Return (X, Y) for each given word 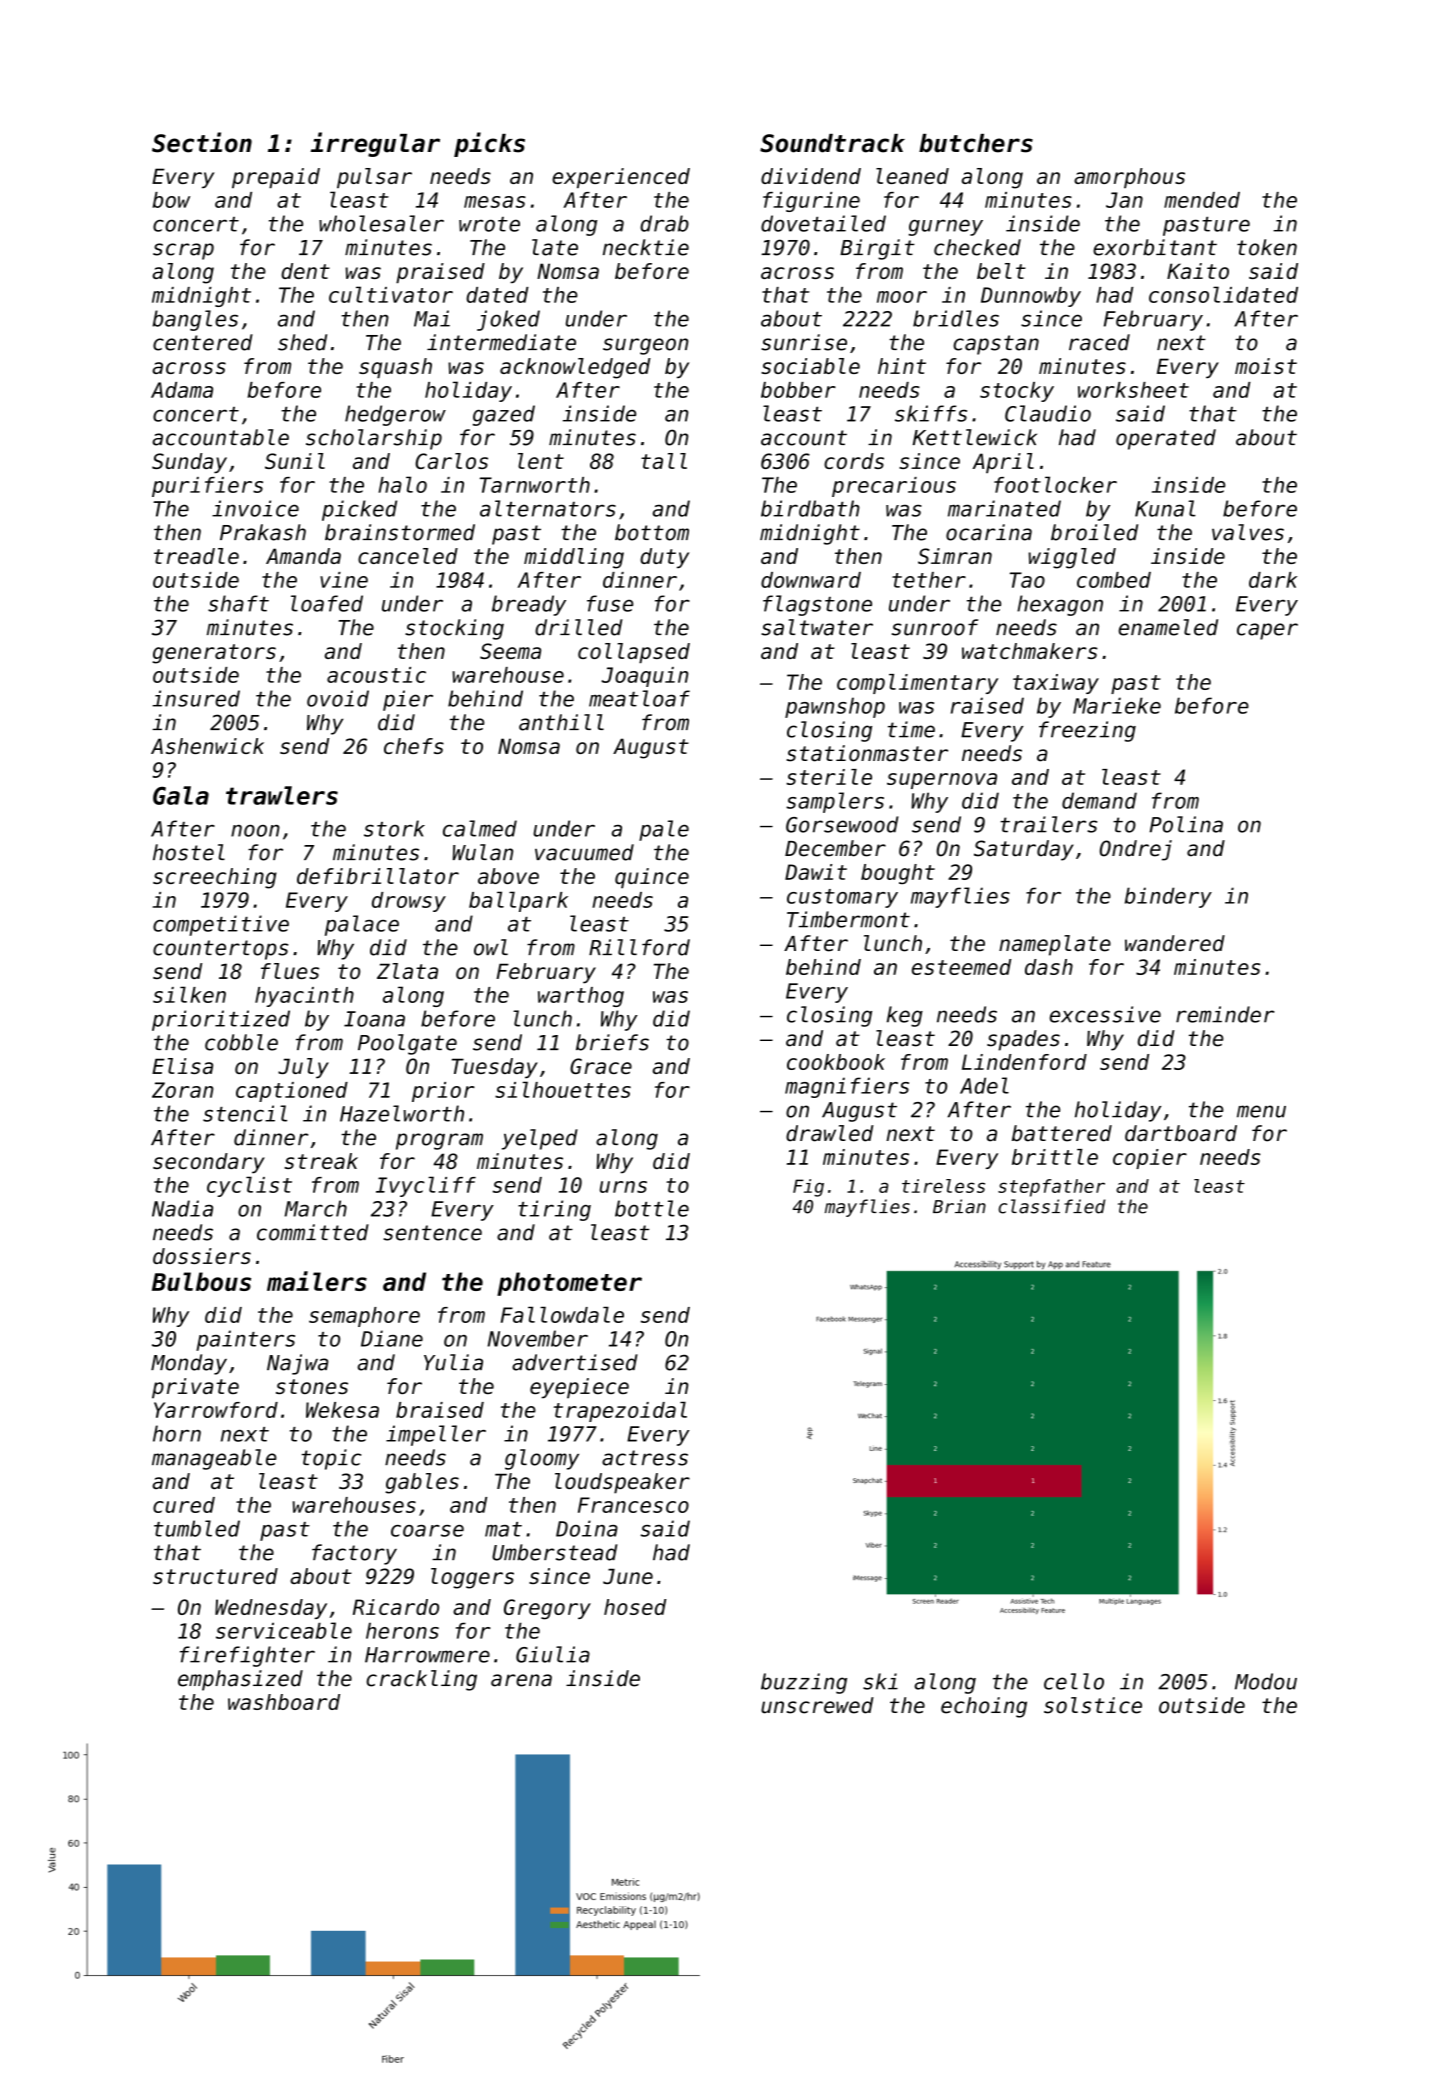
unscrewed (817, 1705)
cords (854, 461)
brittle (1055, 1157)
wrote (489, 224)
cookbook (836, 1062)
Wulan (483, 852)
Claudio (1048, 413)
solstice (1093, 1705)
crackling (421, 1680)
